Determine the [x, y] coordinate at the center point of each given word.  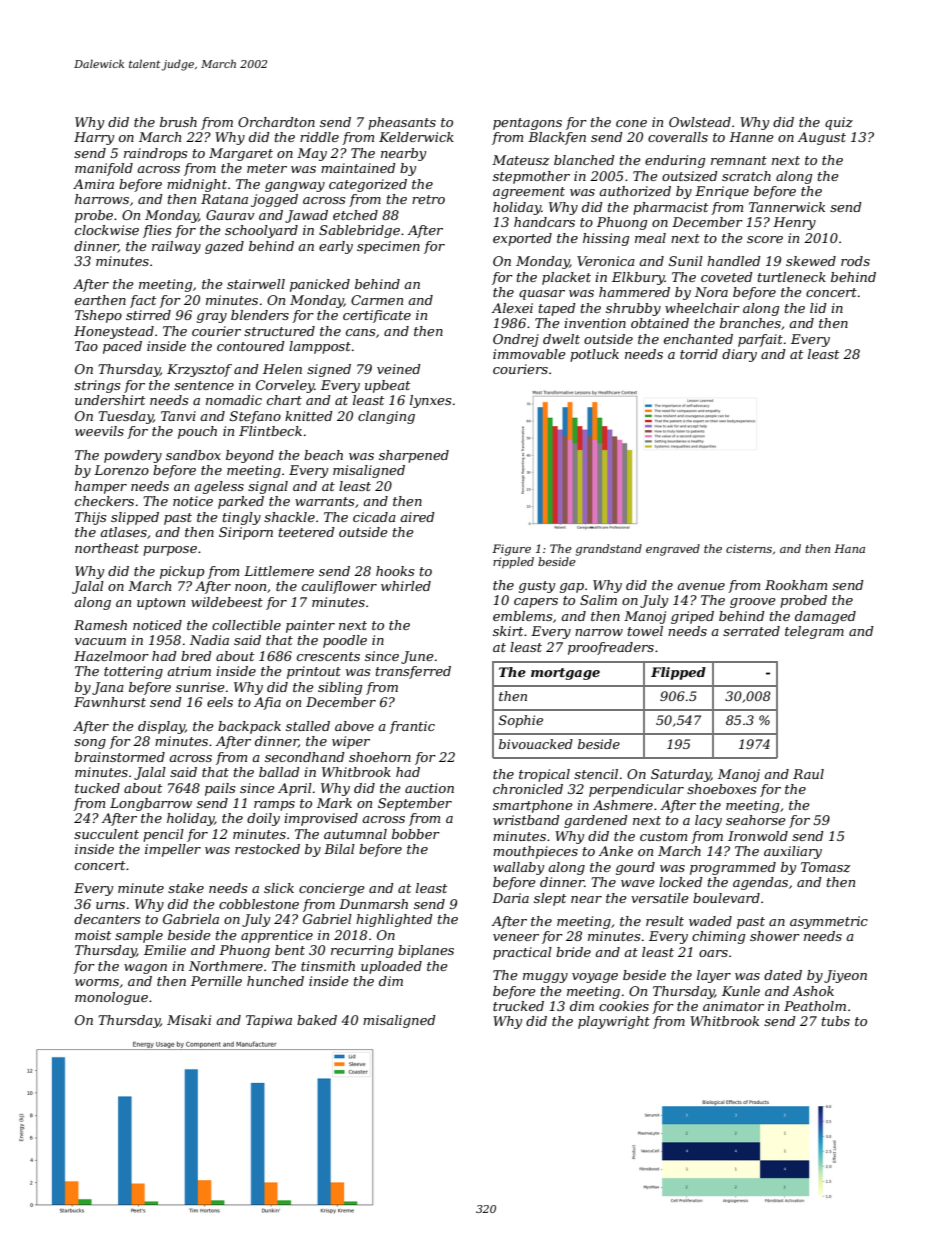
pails [220, 789]
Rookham [796, 585]
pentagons [527, 124]
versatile [660, 898]
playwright [614, 1022]
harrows [102, 199]
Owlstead [700, 122]
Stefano [255, 417]
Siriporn [246, 533]
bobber [416, 834]
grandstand [609, 550]
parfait [760, 340]
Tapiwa [269, 1021]
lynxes [430, 401]
